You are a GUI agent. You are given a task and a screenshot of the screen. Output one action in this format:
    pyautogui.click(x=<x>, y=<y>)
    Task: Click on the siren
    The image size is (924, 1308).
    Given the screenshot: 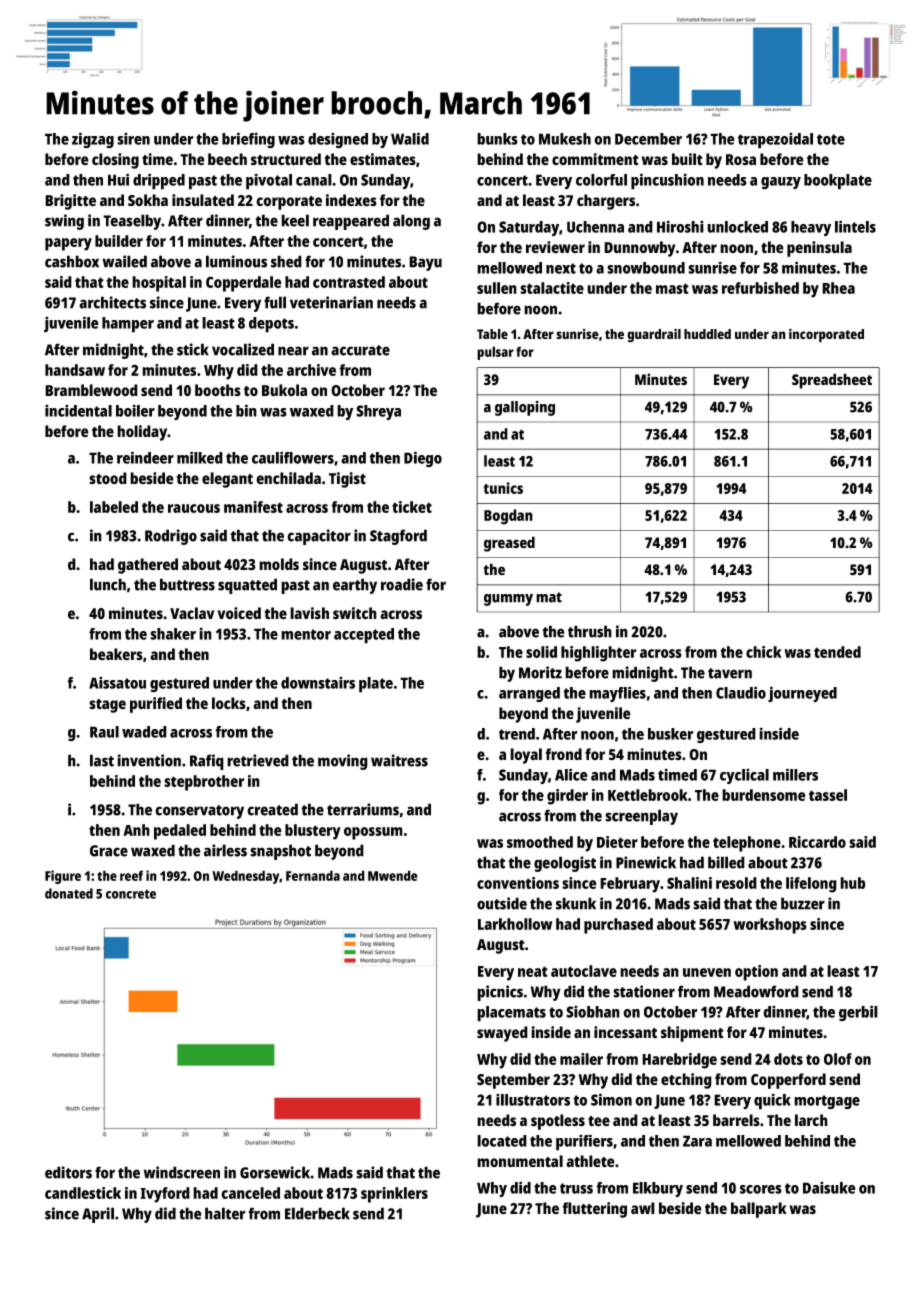 What is the action you would take?
    pyautogui.click(x=133, y=139)
